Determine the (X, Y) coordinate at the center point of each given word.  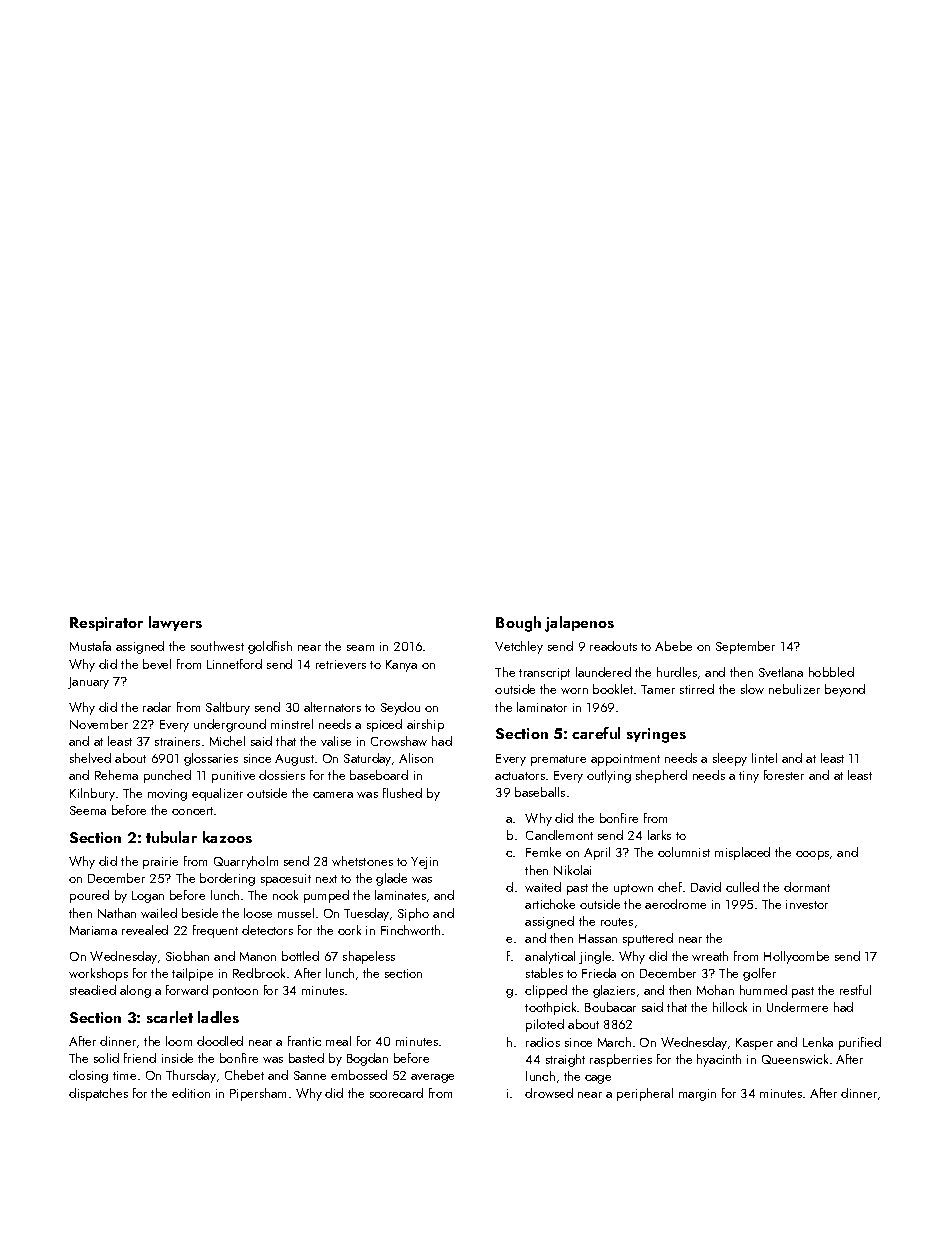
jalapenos (579, 624)
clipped (546, 991)
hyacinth (719, 1060)
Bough (518, 624)
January (88, 683)
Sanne (310, 1075)
